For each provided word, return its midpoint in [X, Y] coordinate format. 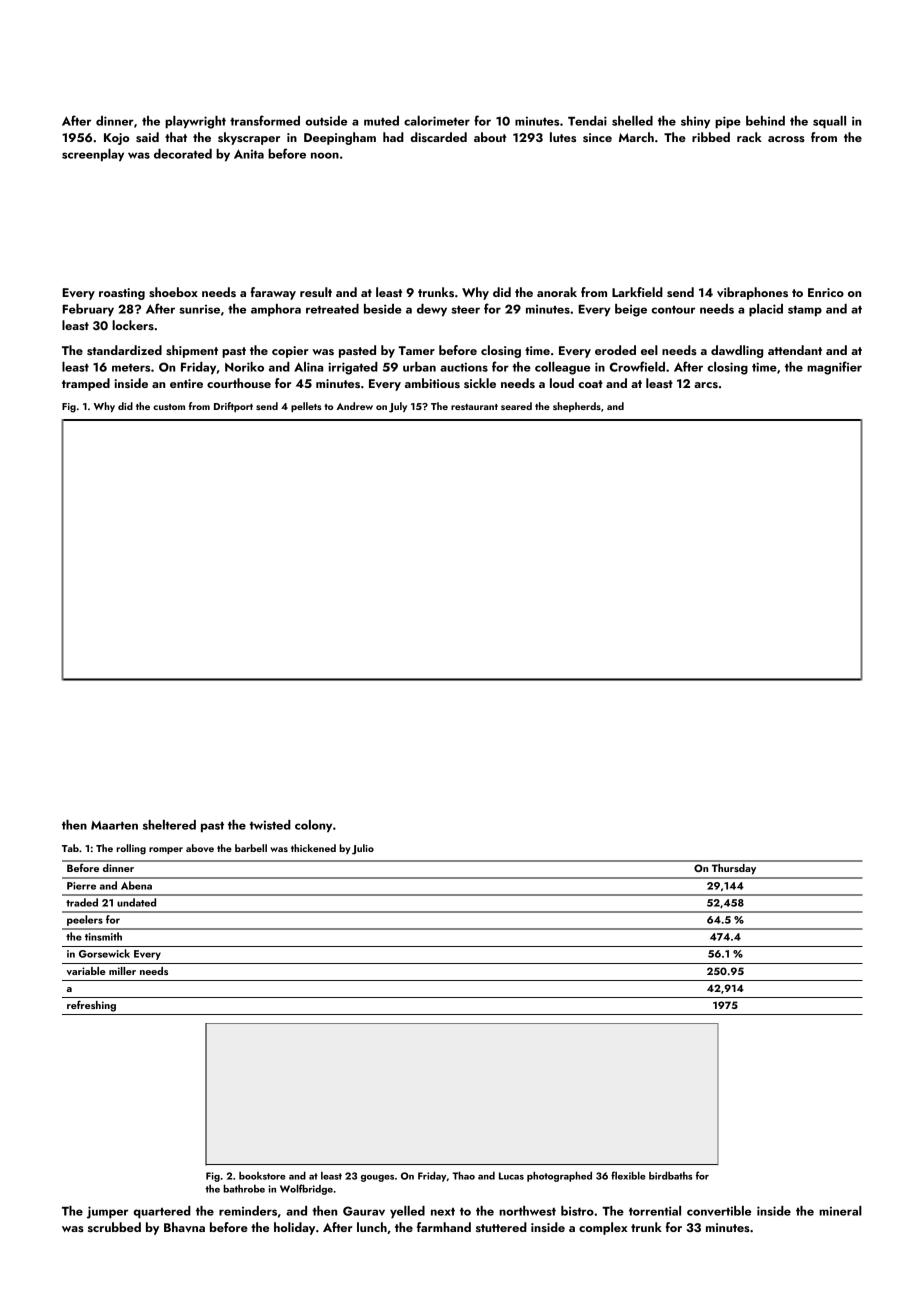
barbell [251, 848]
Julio [363, 849]
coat [590, 384]
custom [169, 407]
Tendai [587, 121]
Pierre [81, 886]
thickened [313, 848]
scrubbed [114, 1227]
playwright [195, 122]
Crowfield [637, 366]
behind [765, 121]
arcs [706, 385]
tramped [86, 384]
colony [313, 826]
